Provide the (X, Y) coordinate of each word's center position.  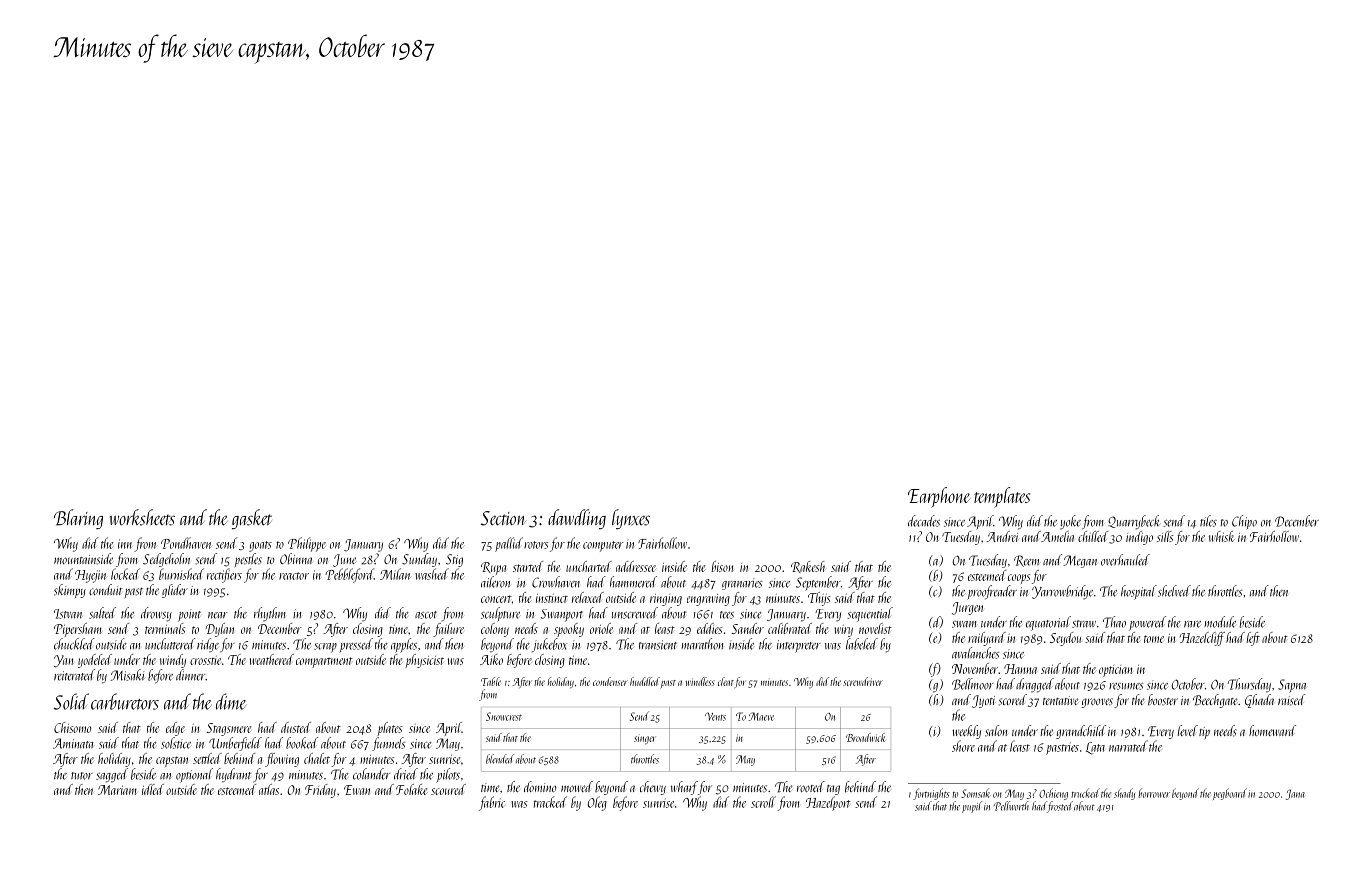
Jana (1295, 794)
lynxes (631, 519)
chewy (653, 788)
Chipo (1244, 522)
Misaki (128, 675)
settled (207, 758)
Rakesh (808, 567)
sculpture (500, 614)
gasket (252, 519)
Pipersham (78, 630)
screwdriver (863, 681)
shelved (1174, 591)
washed (432, 574)
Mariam (117, 790)
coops (1019, 579)
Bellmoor (973, 684)
